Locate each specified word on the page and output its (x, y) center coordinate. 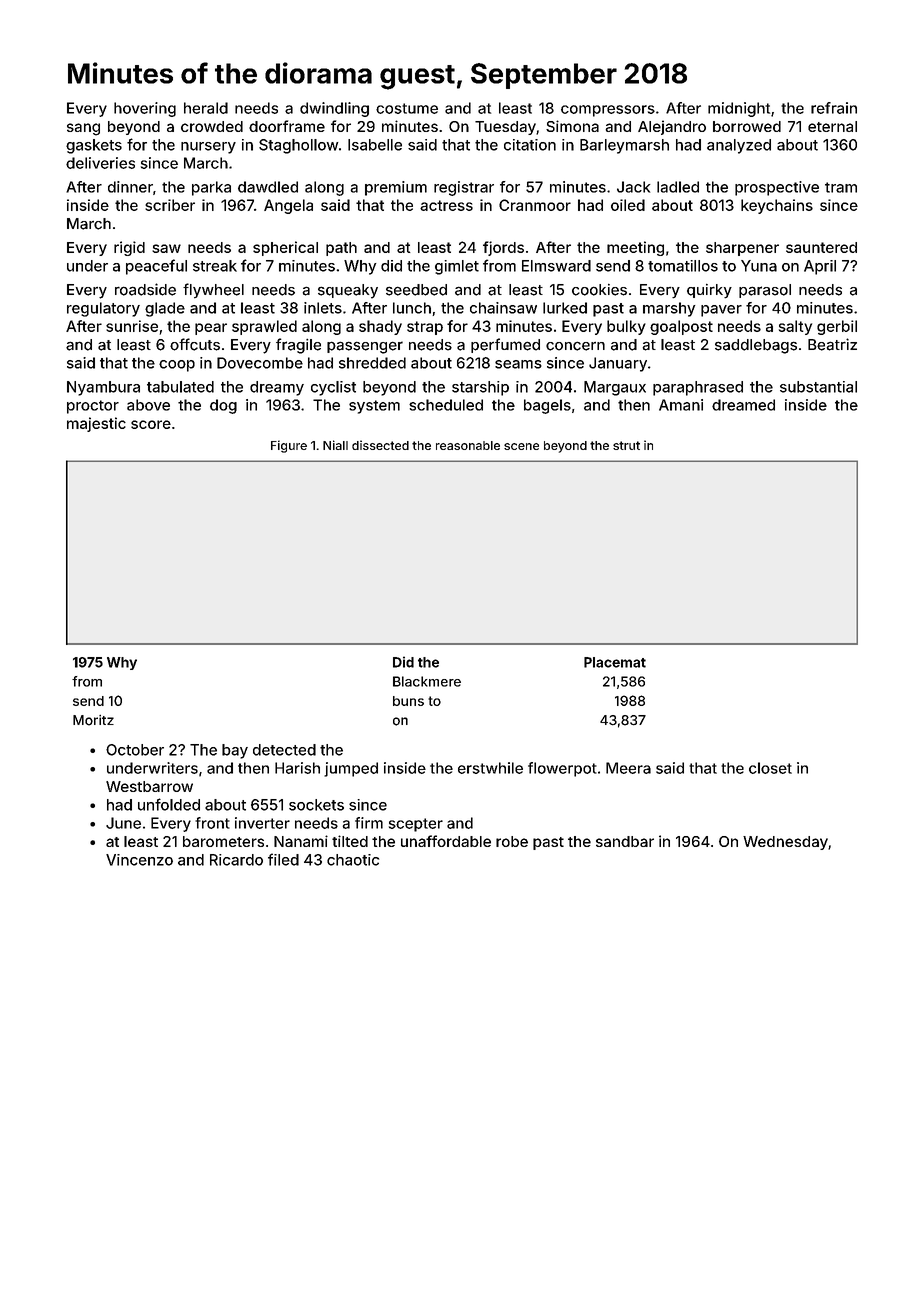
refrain (834, 108)
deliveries (100, 163)
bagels (547, 406)
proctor (93, 407)
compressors (608, 111)
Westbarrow (149, 786)
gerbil (837, 327)
